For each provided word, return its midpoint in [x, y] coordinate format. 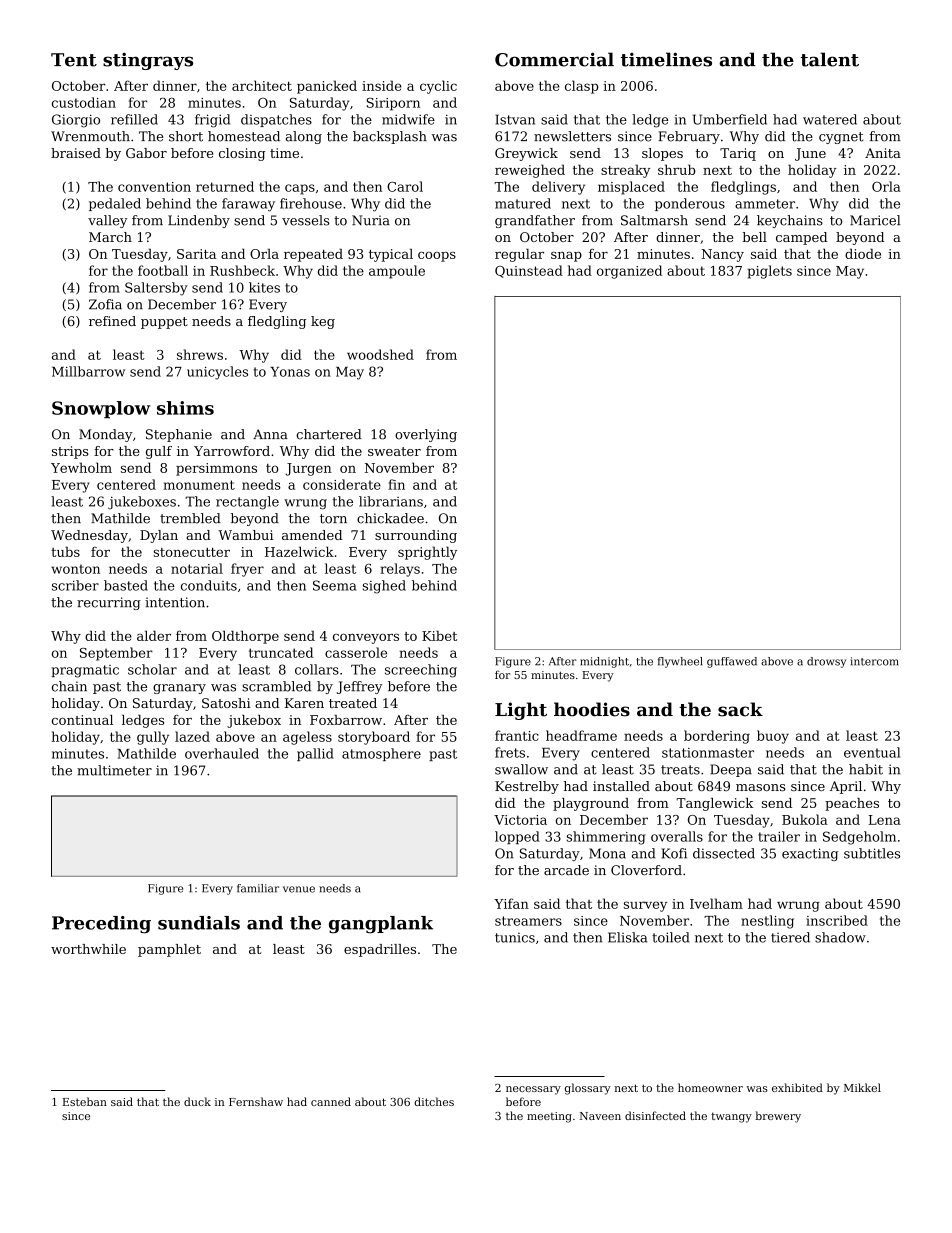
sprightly [427, 553]
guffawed [732, 662]
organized [629, 272]
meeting [549, 1117]
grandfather [535, 221]
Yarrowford [232, 451]
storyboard [374, 738]
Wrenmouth [90, 136]
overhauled [222, 753]
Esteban [84, 1101]
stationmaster [708, 753]
